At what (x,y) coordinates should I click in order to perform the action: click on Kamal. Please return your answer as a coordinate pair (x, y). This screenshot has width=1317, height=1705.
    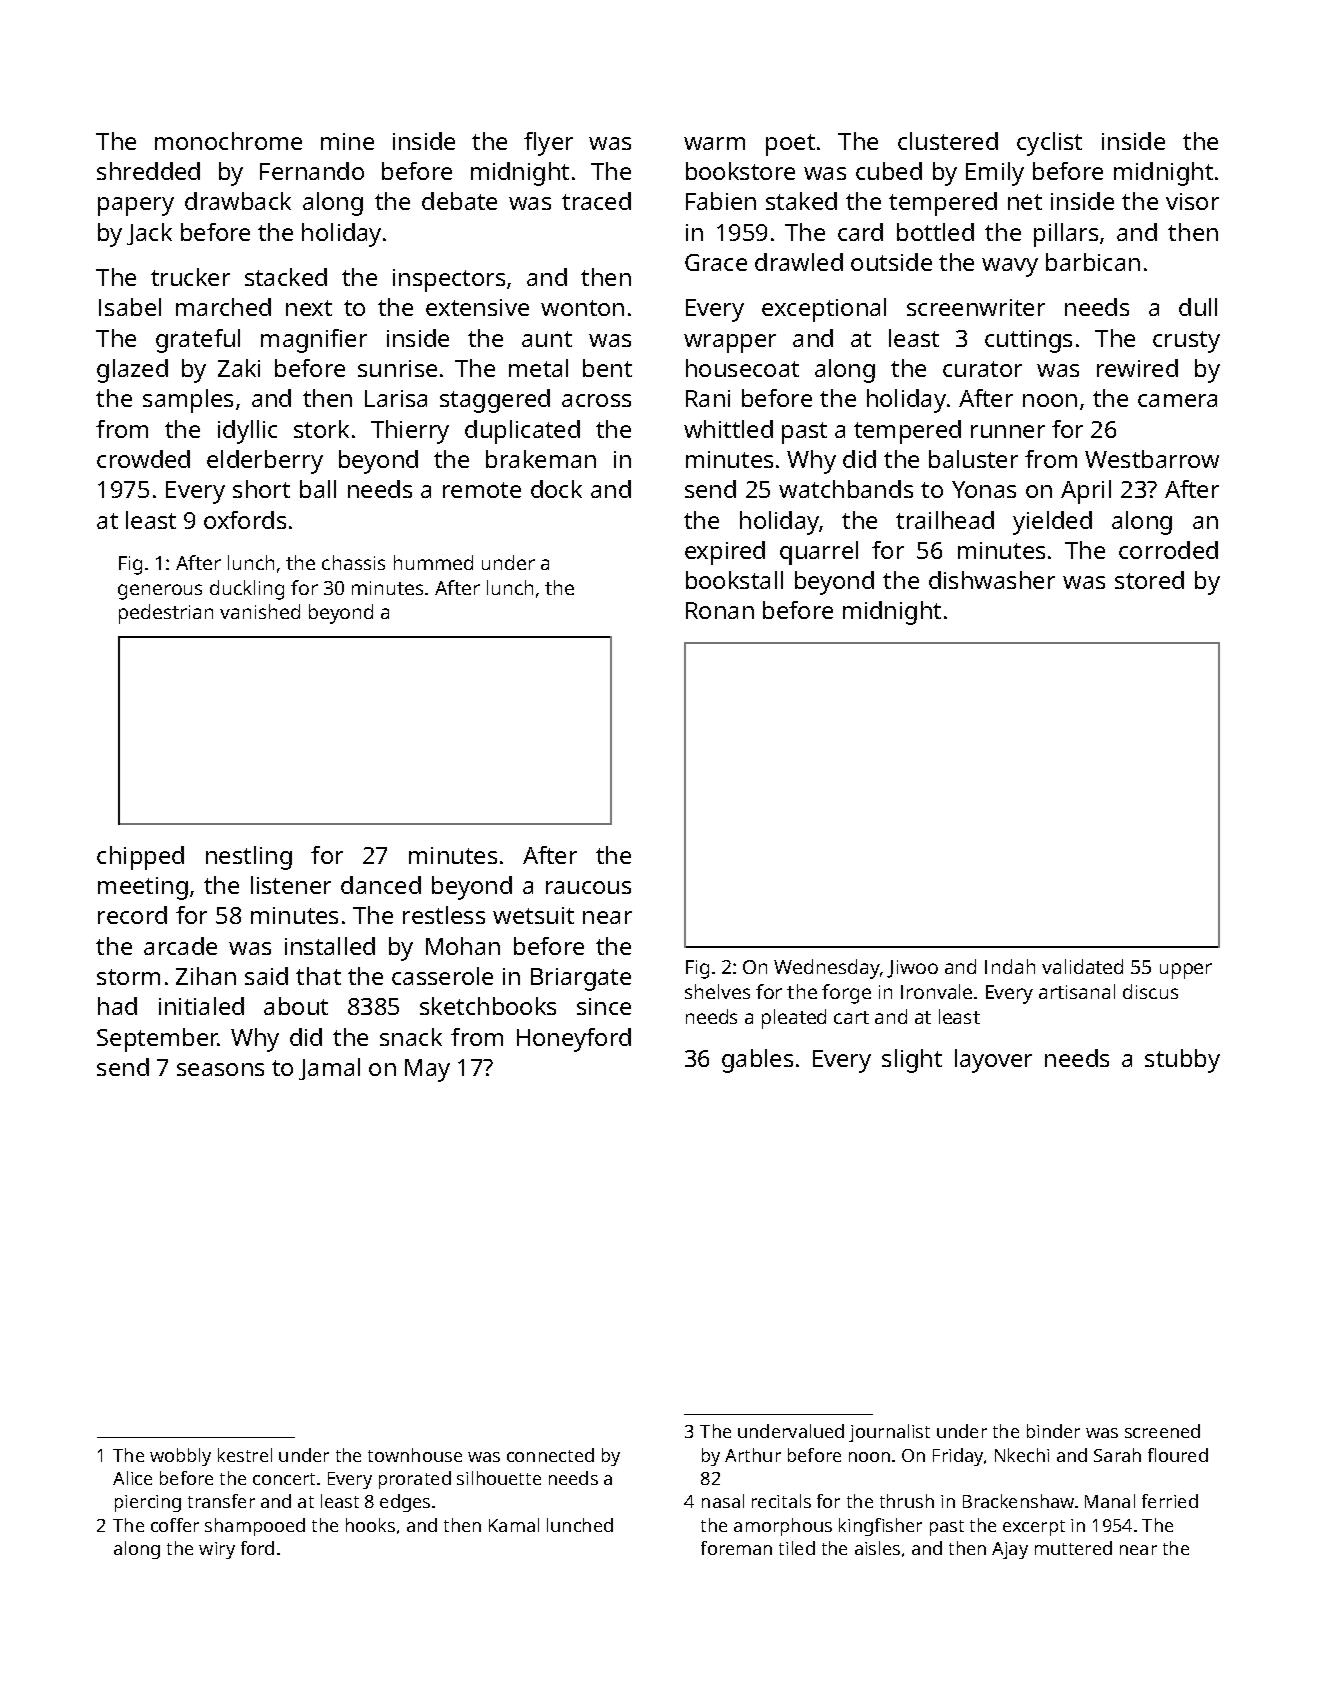
    Looking at the image, I should click on (514, 1525).
